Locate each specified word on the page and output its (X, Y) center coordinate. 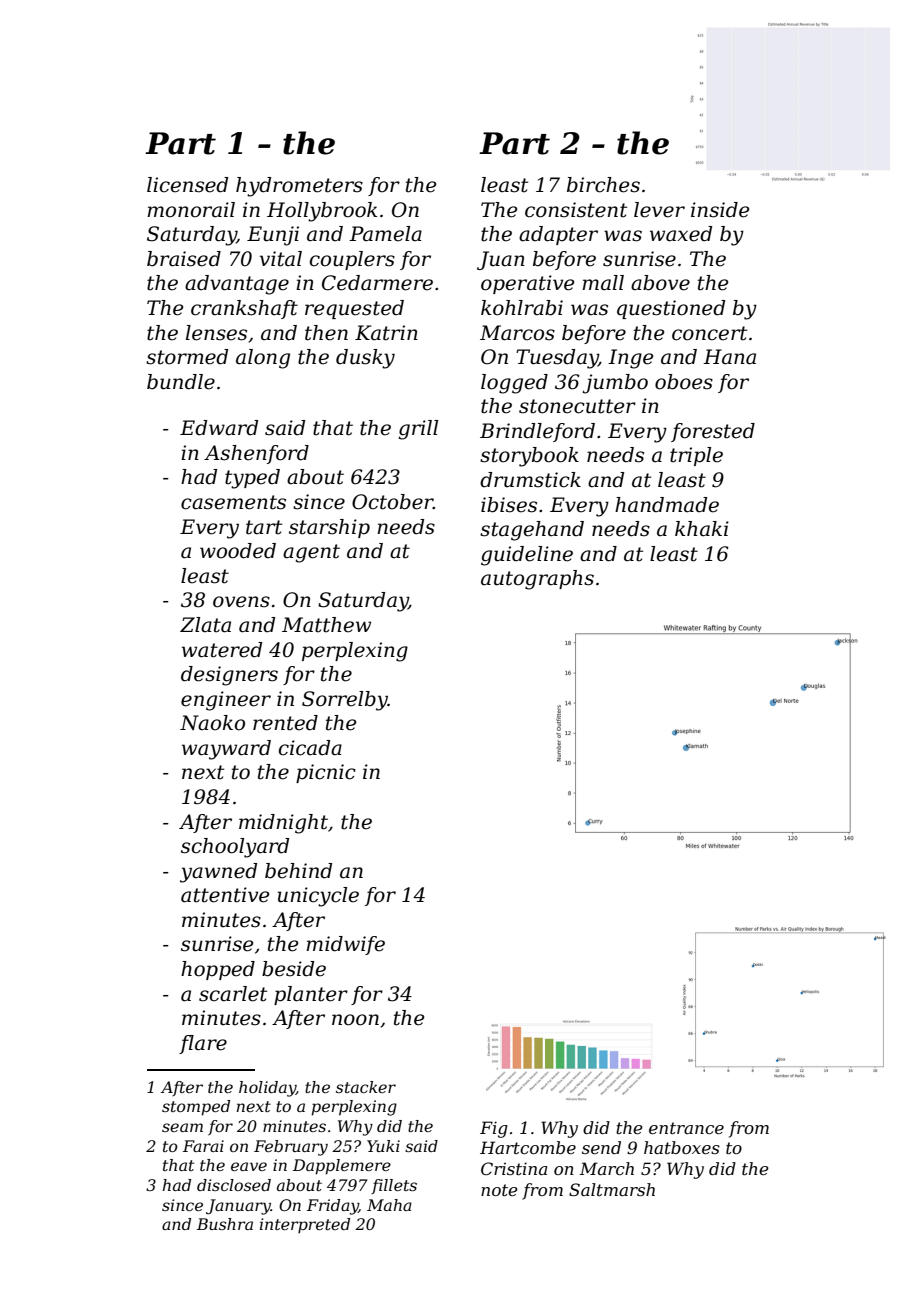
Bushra (225, 1224)
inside (720, 210)
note (499, 1190)
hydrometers (299, 187)
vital (281, 259)
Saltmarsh (612, 1189)
